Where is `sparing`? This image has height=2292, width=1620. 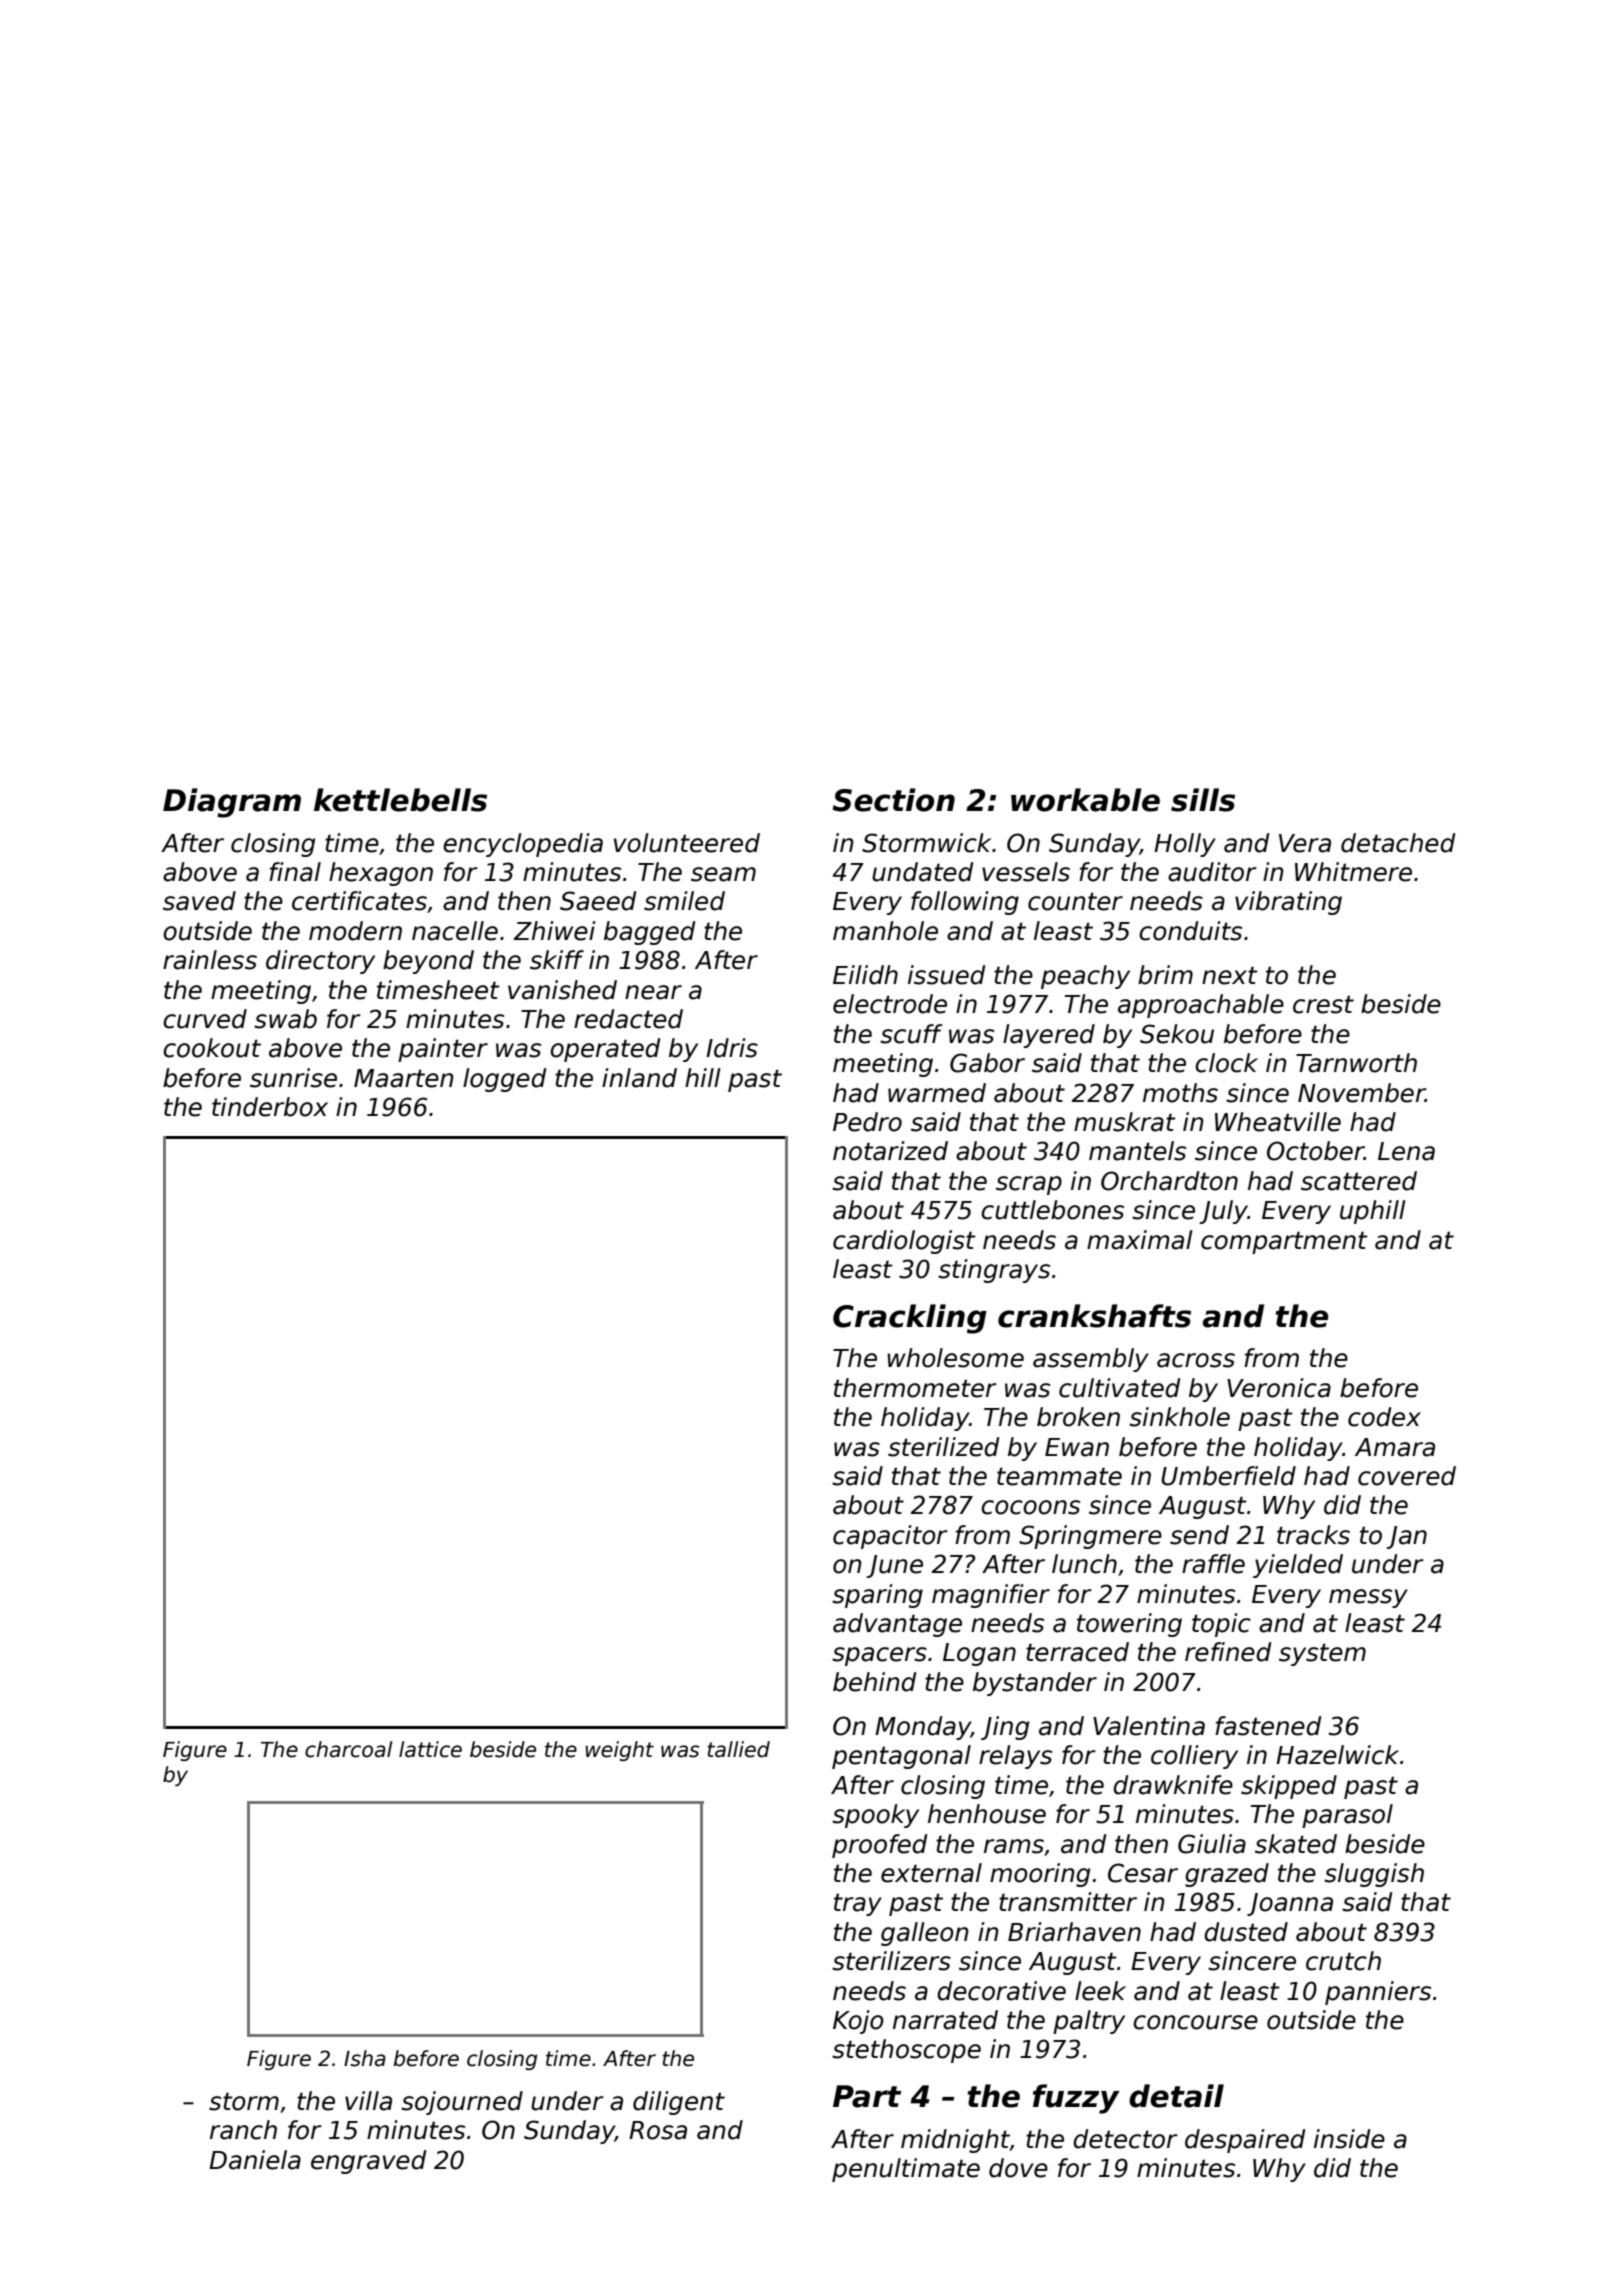
sparing is located at coordinates (877, 1596).
